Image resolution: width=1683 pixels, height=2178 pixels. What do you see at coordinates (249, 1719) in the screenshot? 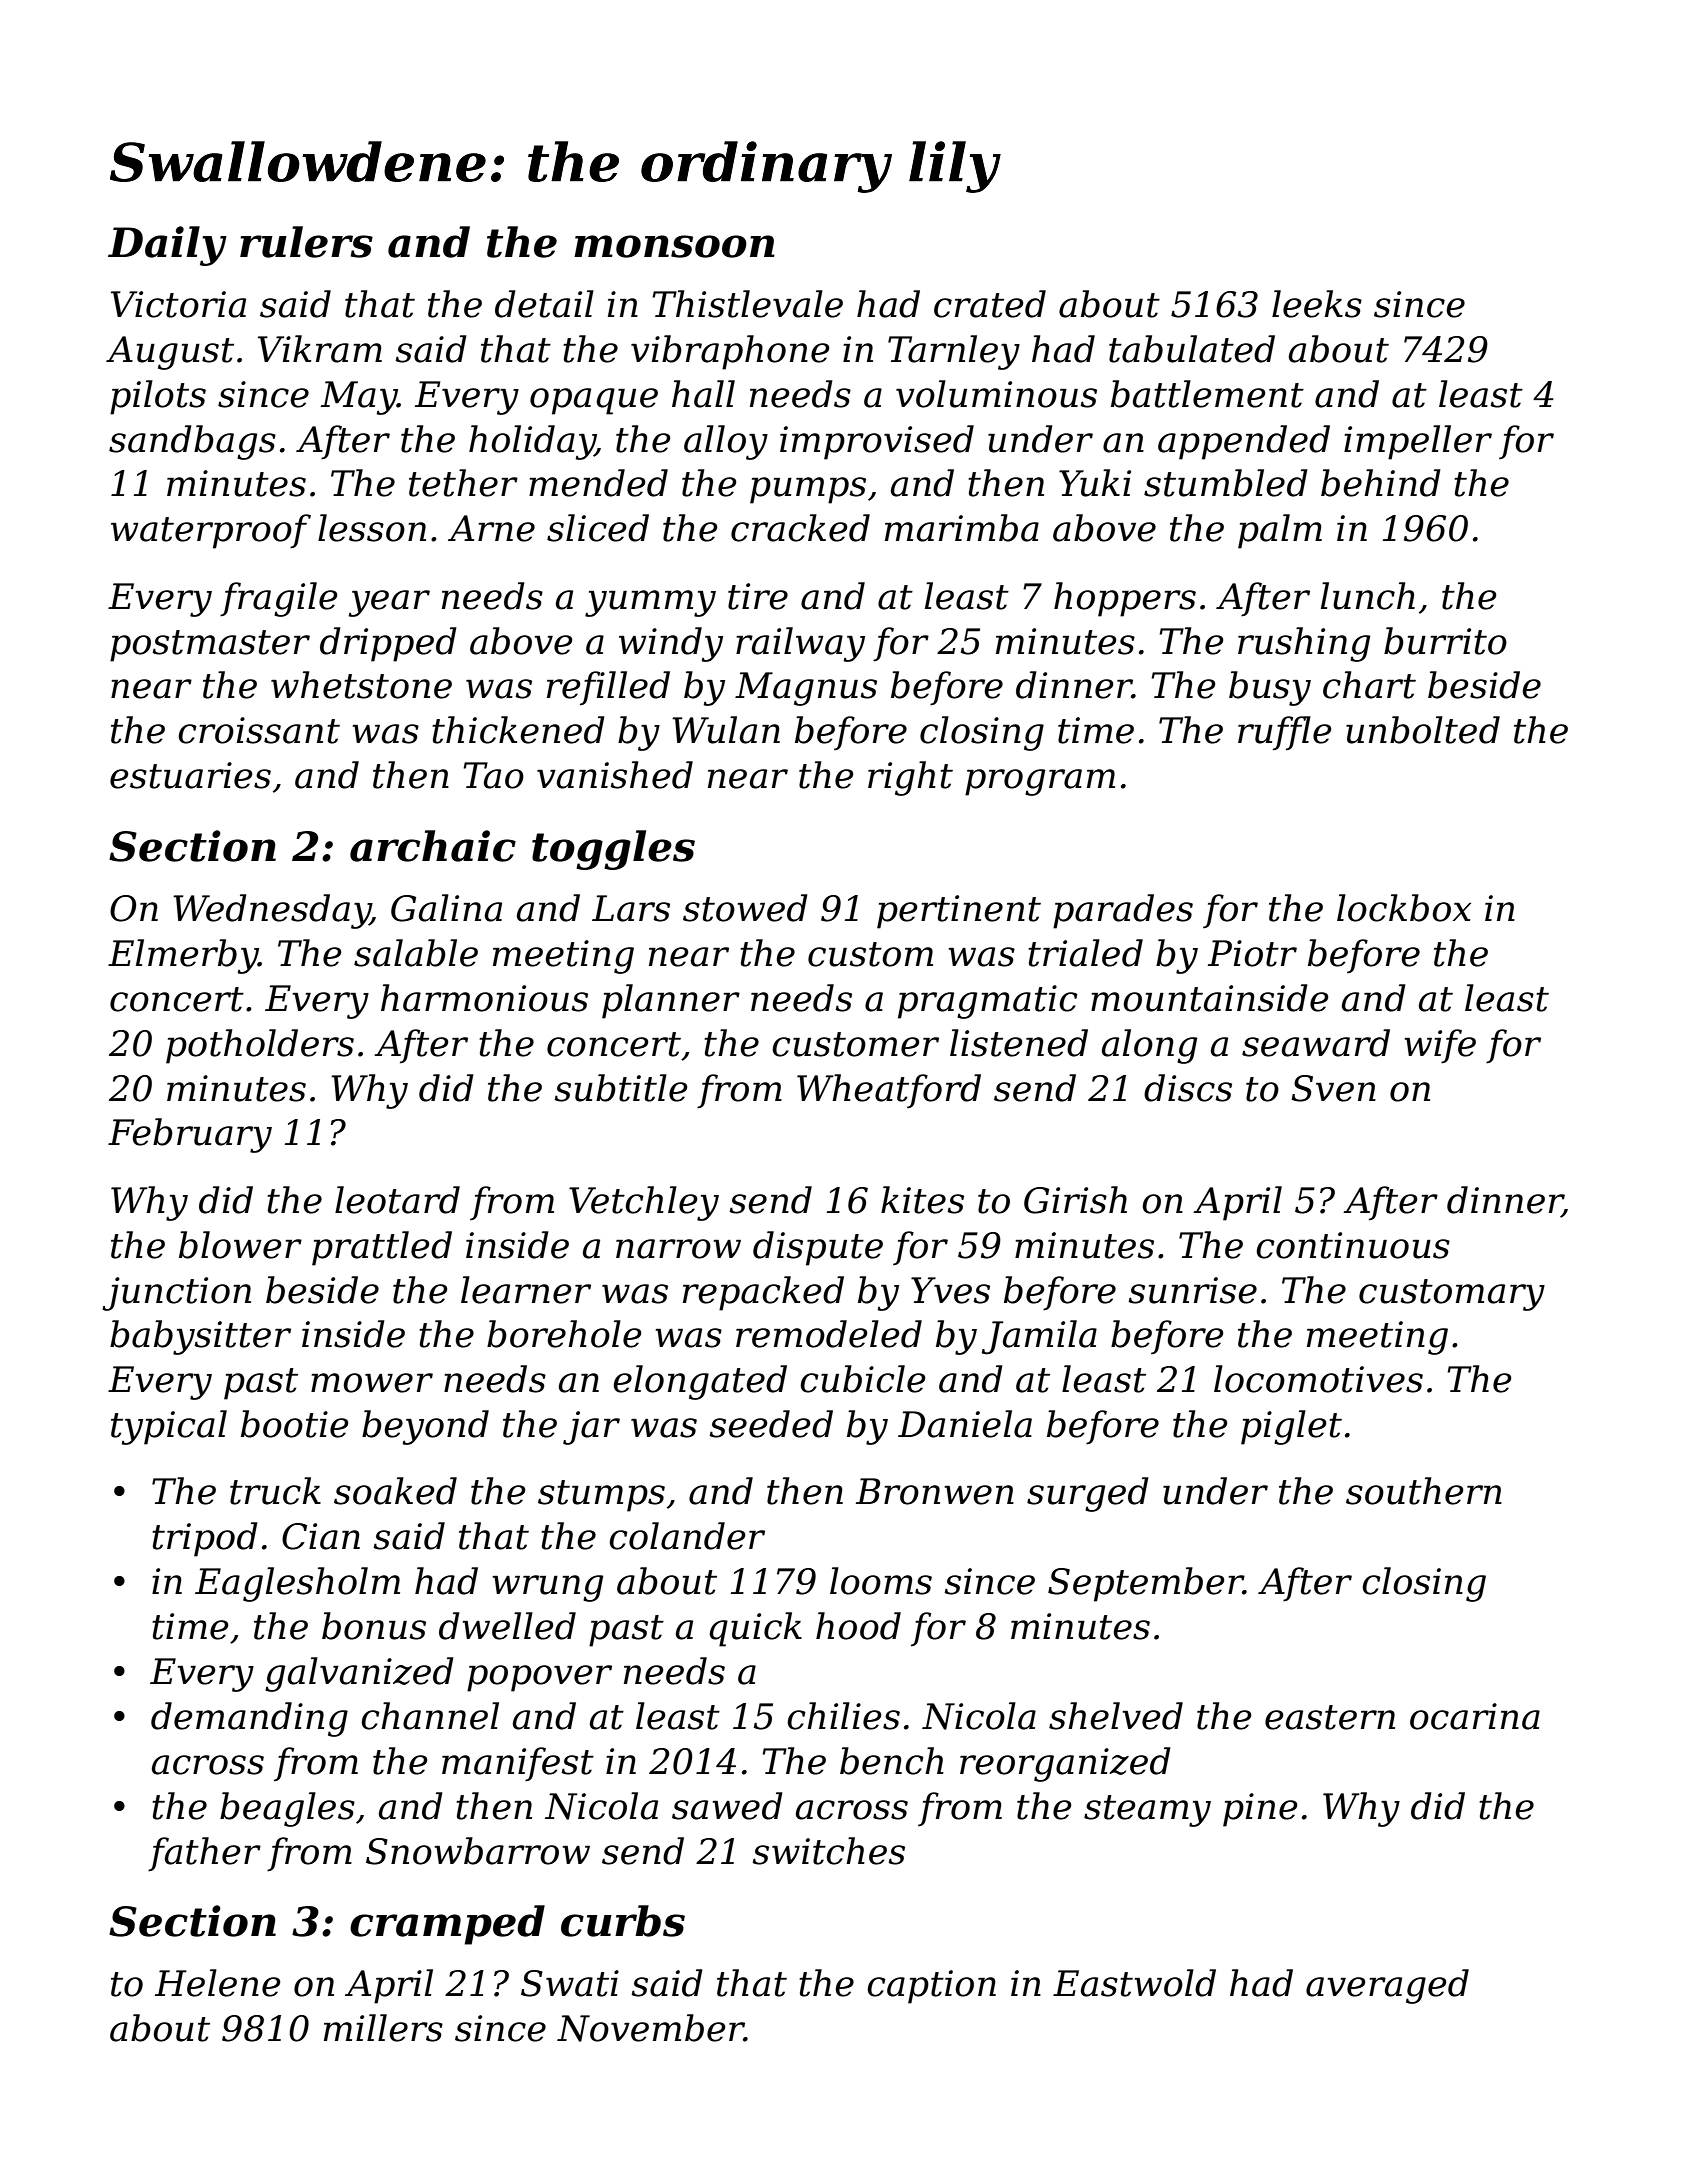
I see `demanding` at bounding box center [249, 1719].
